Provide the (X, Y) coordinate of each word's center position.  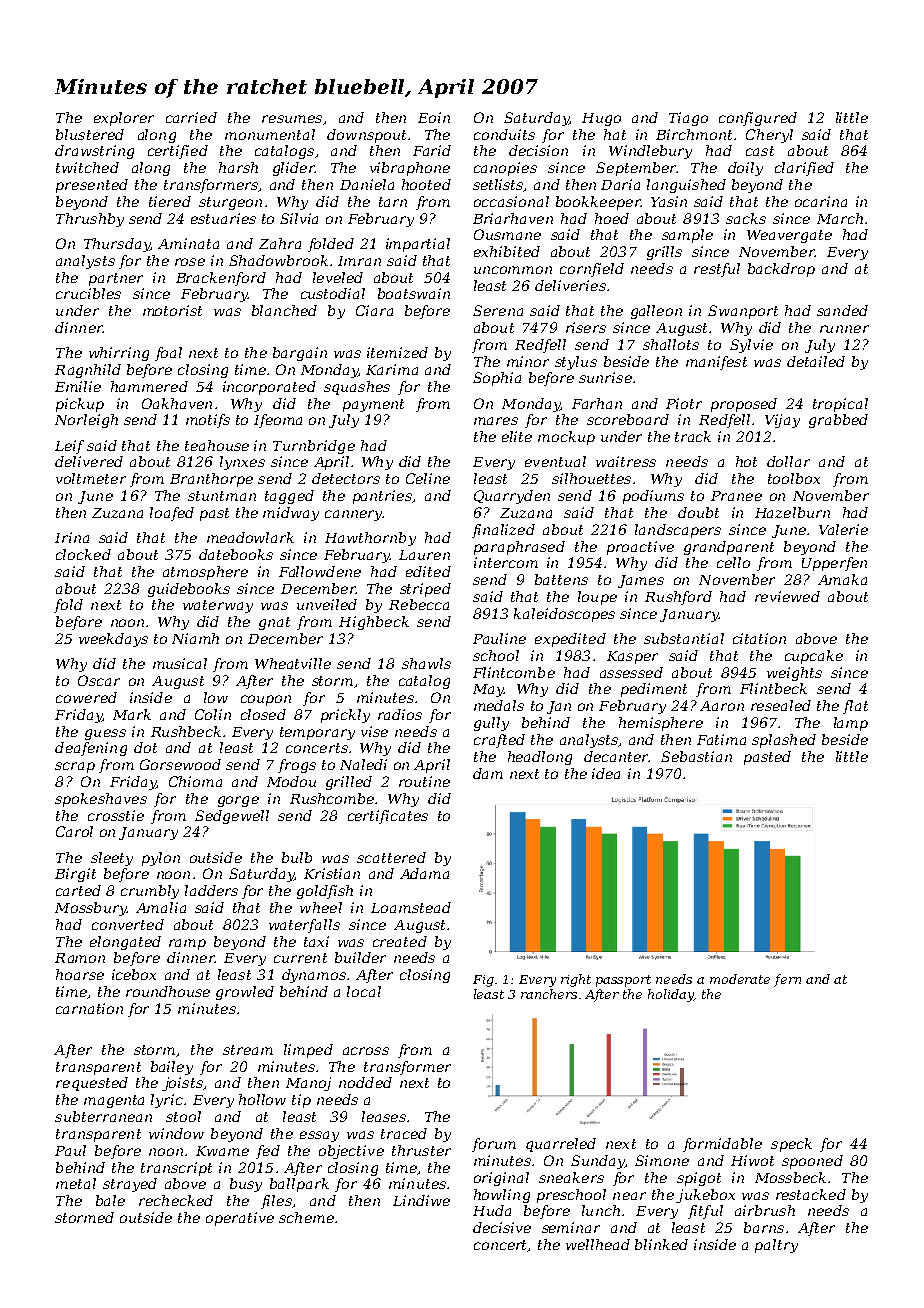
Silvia (299, 218)
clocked (83, 554)
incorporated (269, 388)
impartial (418, 245)
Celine (428, 478)
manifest (716, 363)
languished (686, 186)
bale (110, 1200)
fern (787, 980)
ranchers (549, 994)
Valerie (843, 529)
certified (178, 152)
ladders (211, 890)
